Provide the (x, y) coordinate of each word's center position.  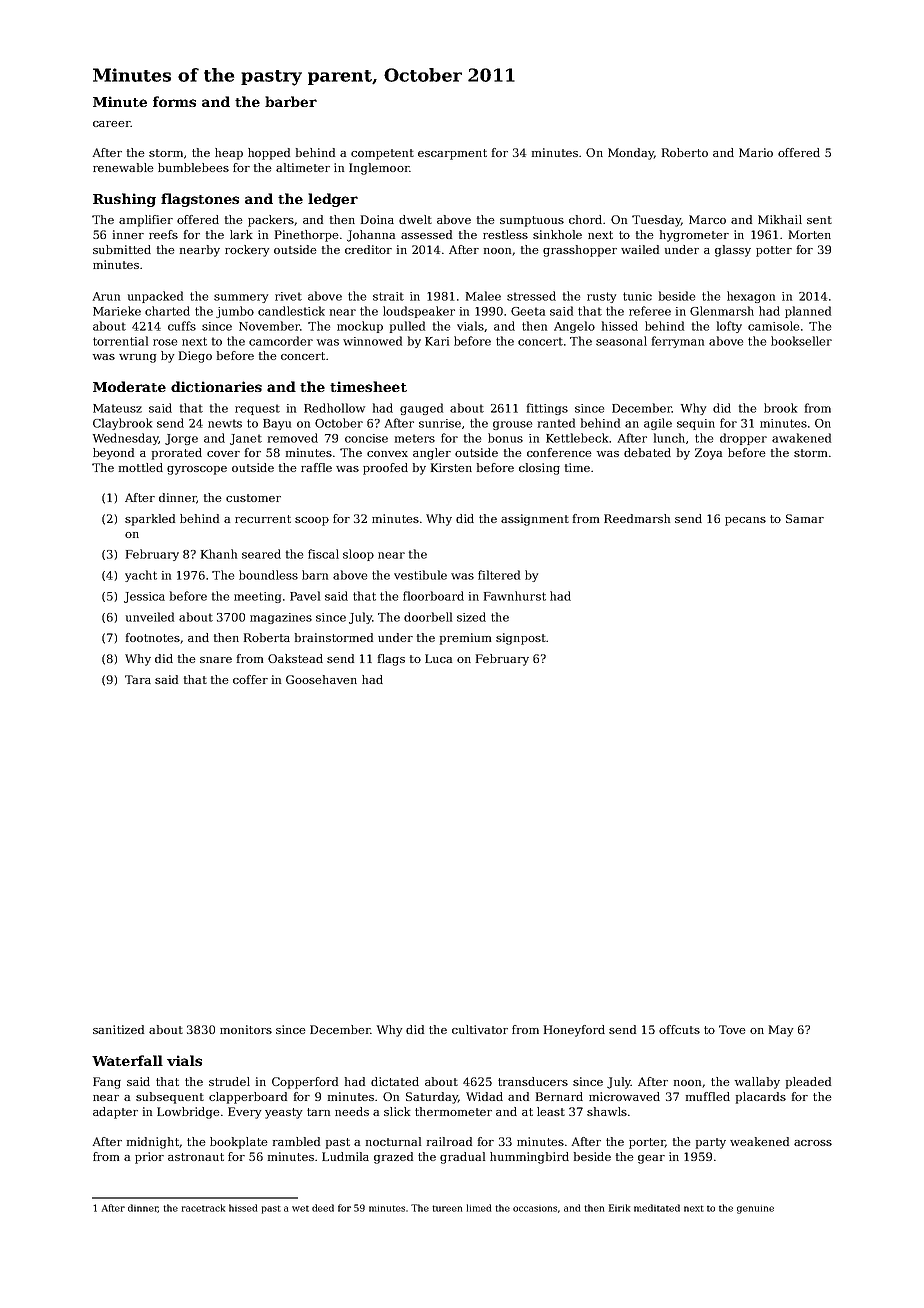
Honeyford (574, 1031)
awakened (801, 438)
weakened (759, 1141)
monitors (246, 1029)
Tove (732, 1029)
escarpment (452, 154)
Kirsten (451, 467)
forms (174, 101)
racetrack (203, 1208)
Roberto (685, 152)
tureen (447, 1208)
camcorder (281, 341)
